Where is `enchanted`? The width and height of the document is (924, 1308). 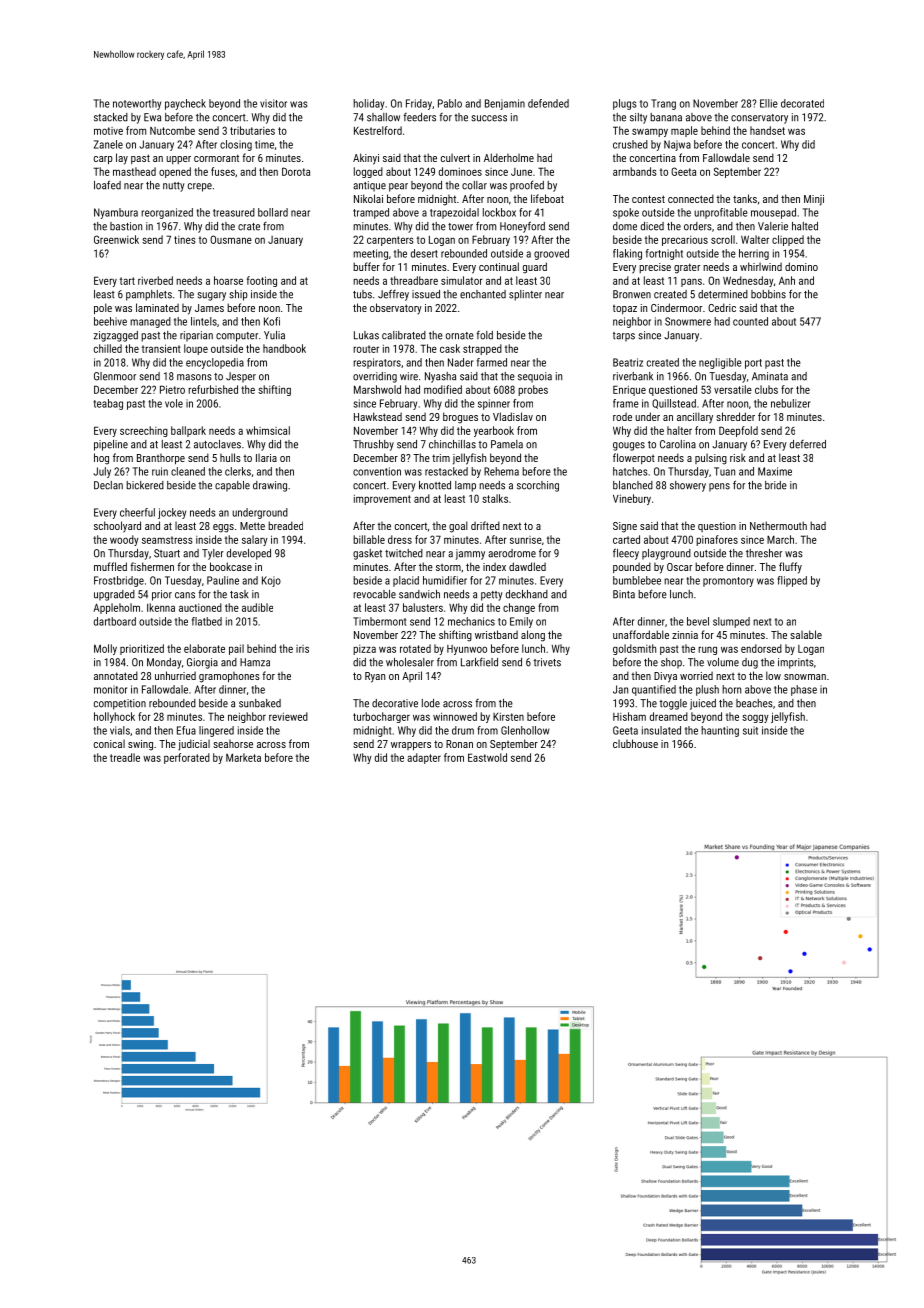 enchanted is located at coordinates (483, 294).
